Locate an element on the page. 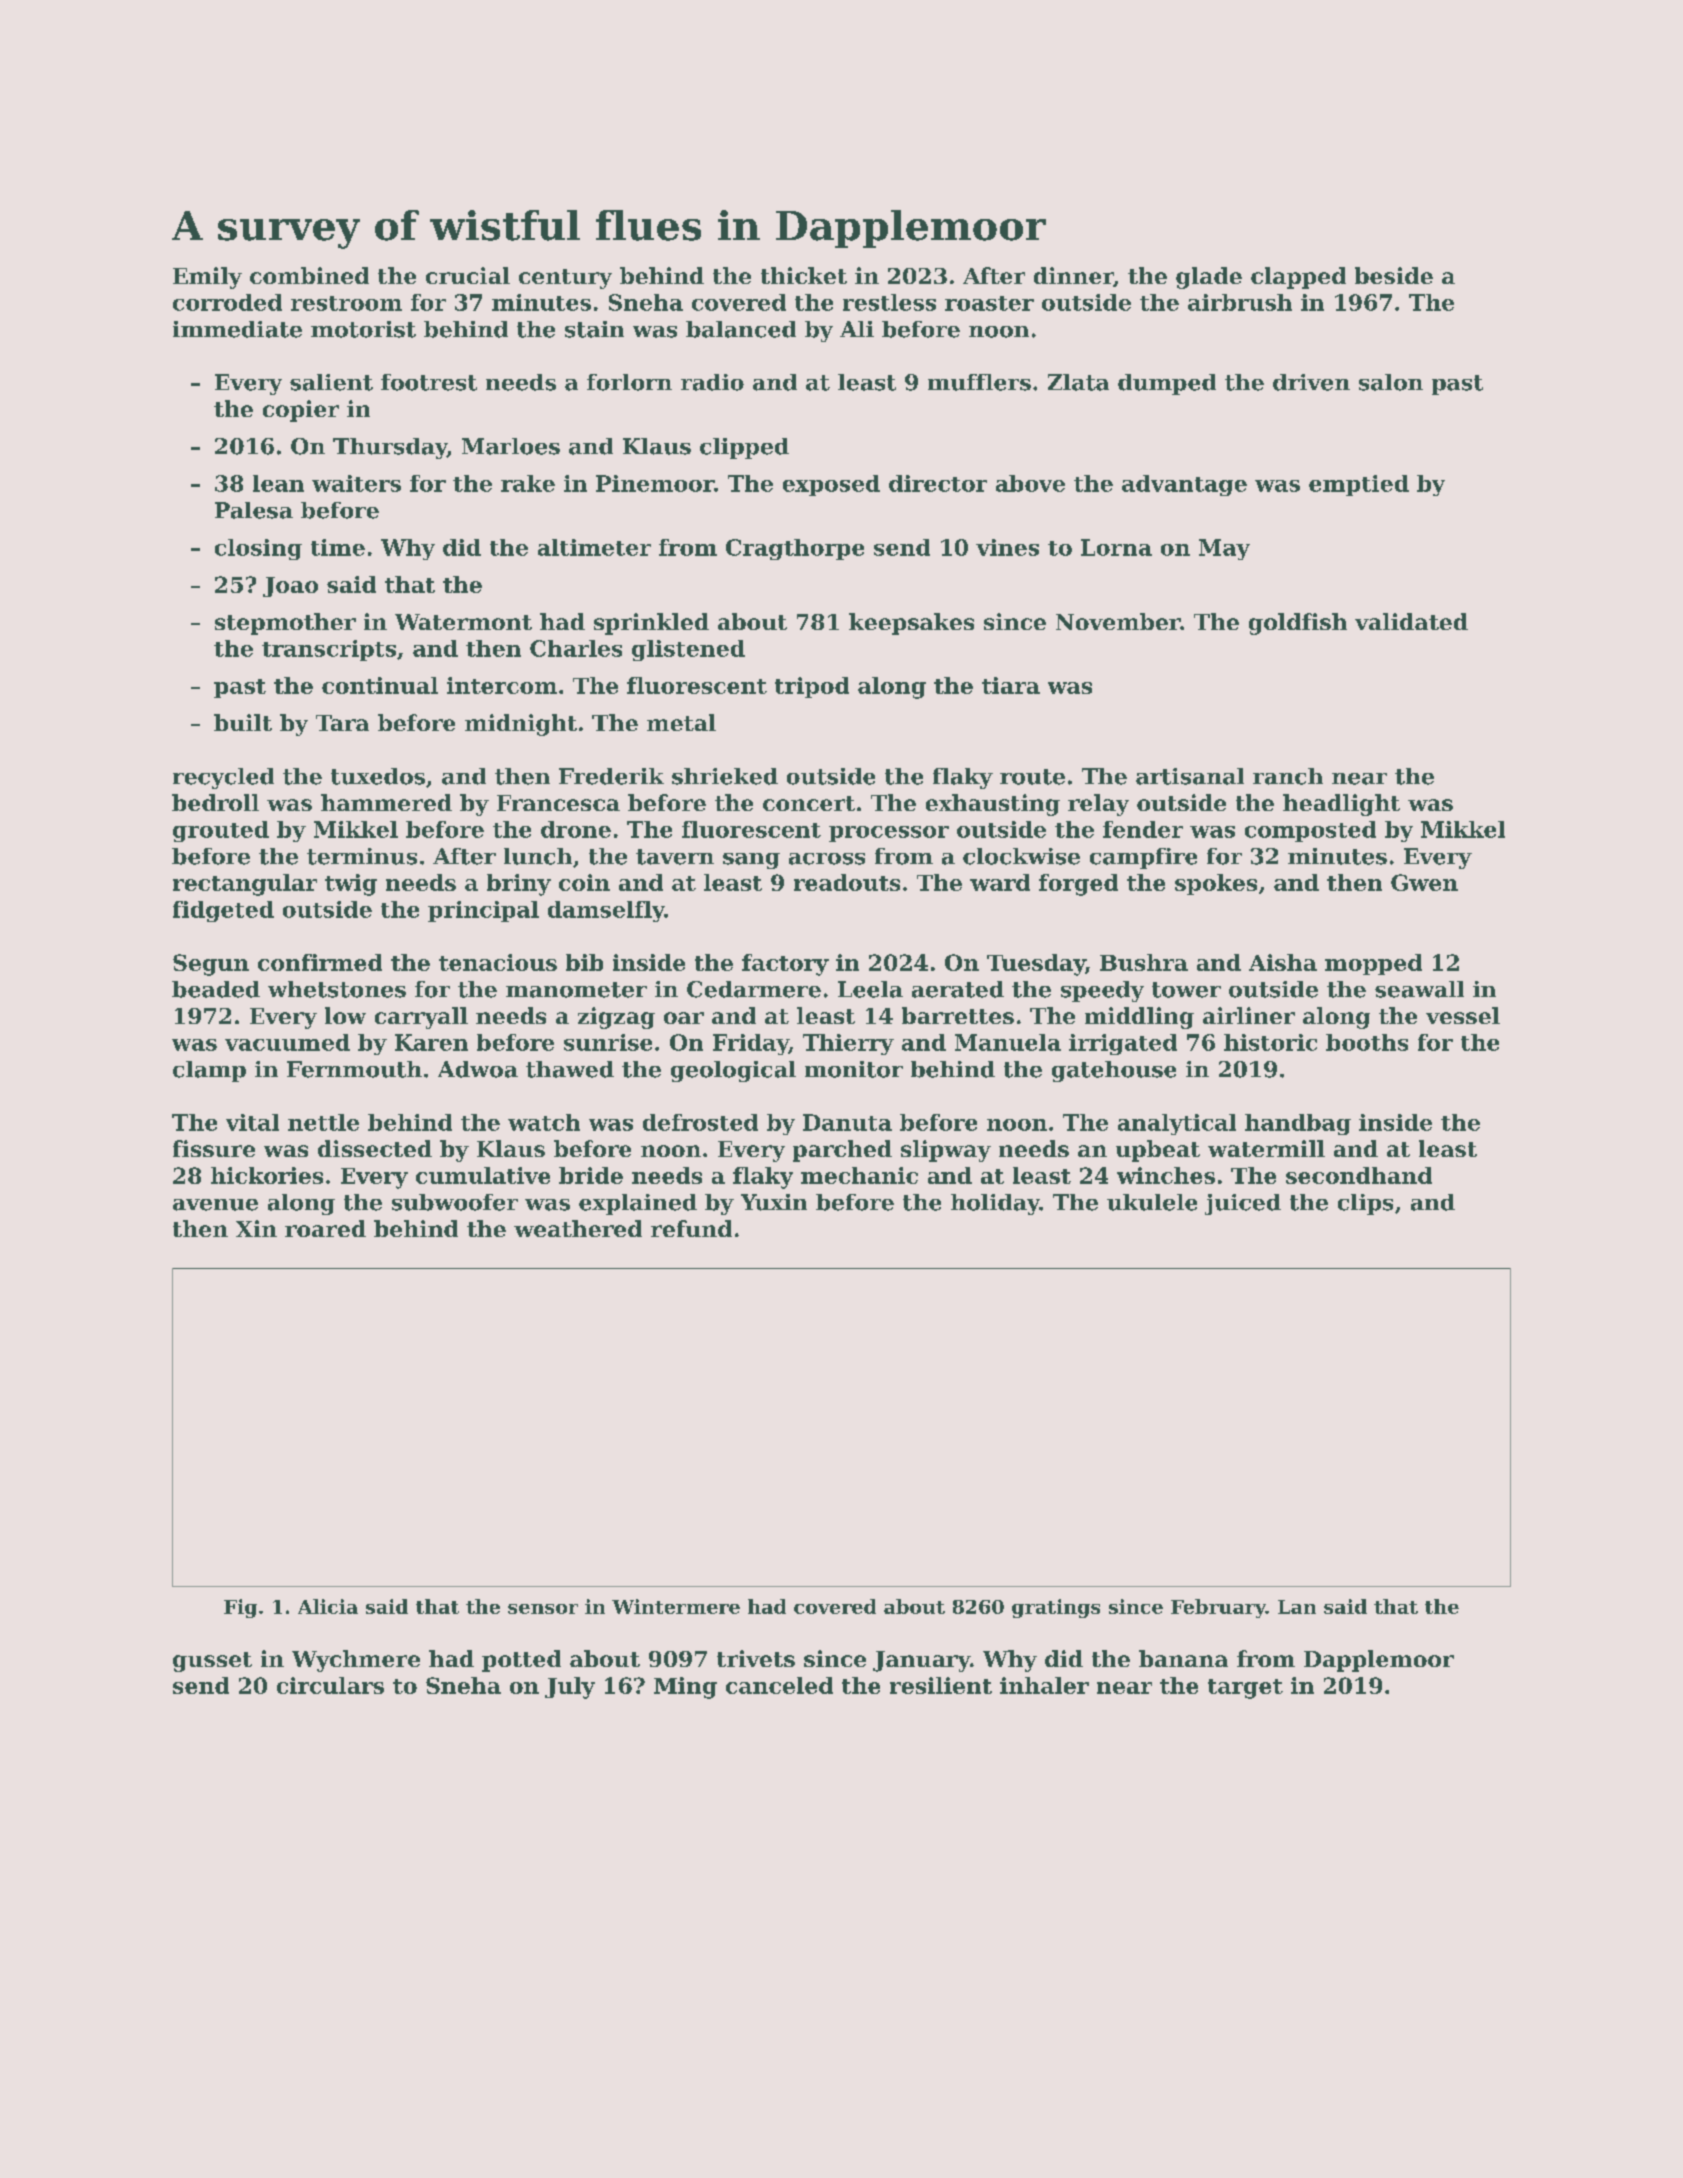 Image resolution: width=1683 pixels, height=2178 pixels. Wintermere is located at coordinates (676, 1606).
